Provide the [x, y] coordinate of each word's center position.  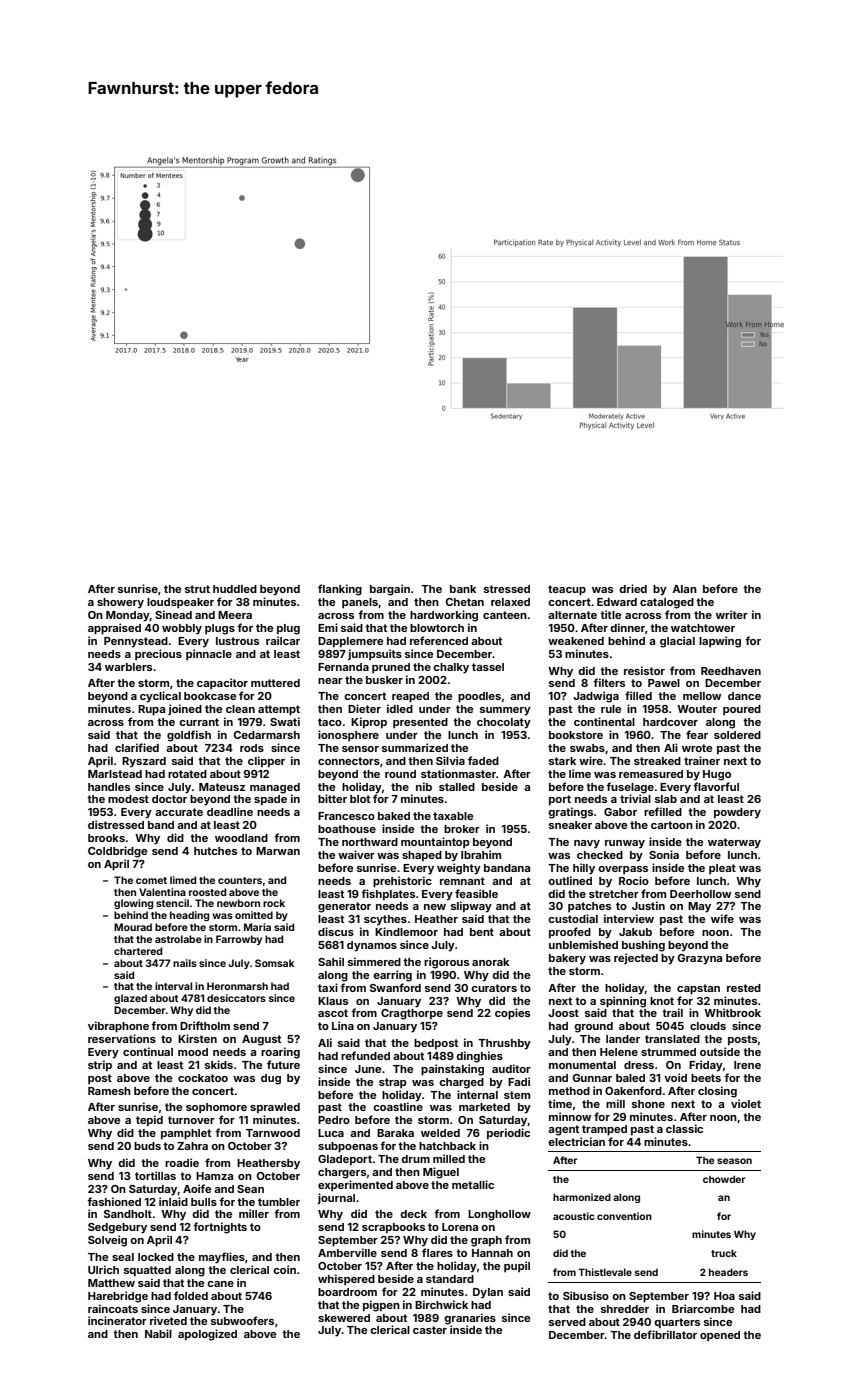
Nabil [158, 1333]
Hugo [717, 775]
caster [430, 1330]
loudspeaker [180, 603]
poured [742, 710]
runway [625, 844]
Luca [331, 1133]
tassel [488, 667]
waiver [356, 854]
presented [420, 723]
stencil [172, 903]
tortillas [155, 1175]
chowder [724, 1179]
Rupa [151, 710]
